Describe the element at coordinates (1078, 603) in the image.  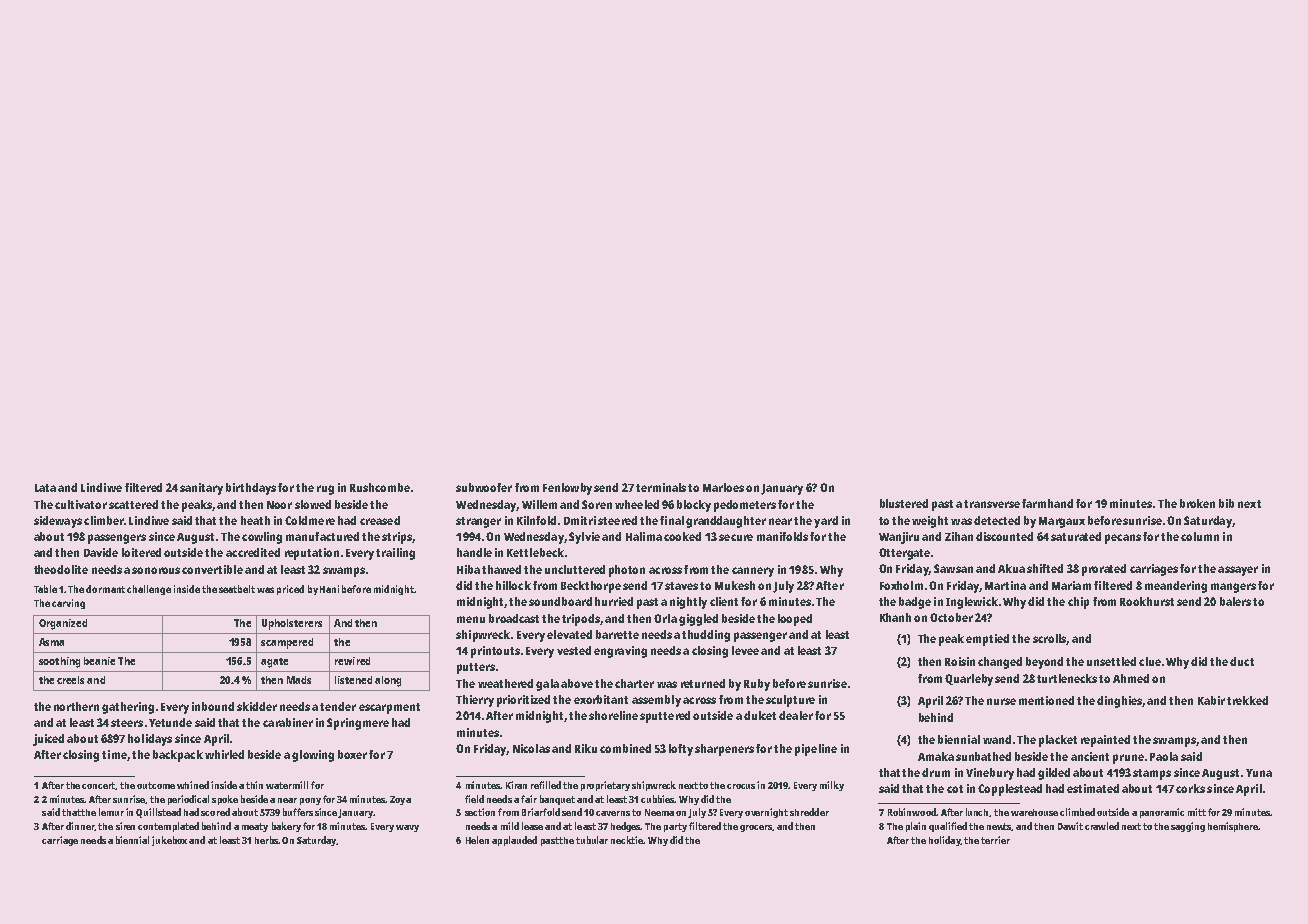
I see `chip` at that location.
